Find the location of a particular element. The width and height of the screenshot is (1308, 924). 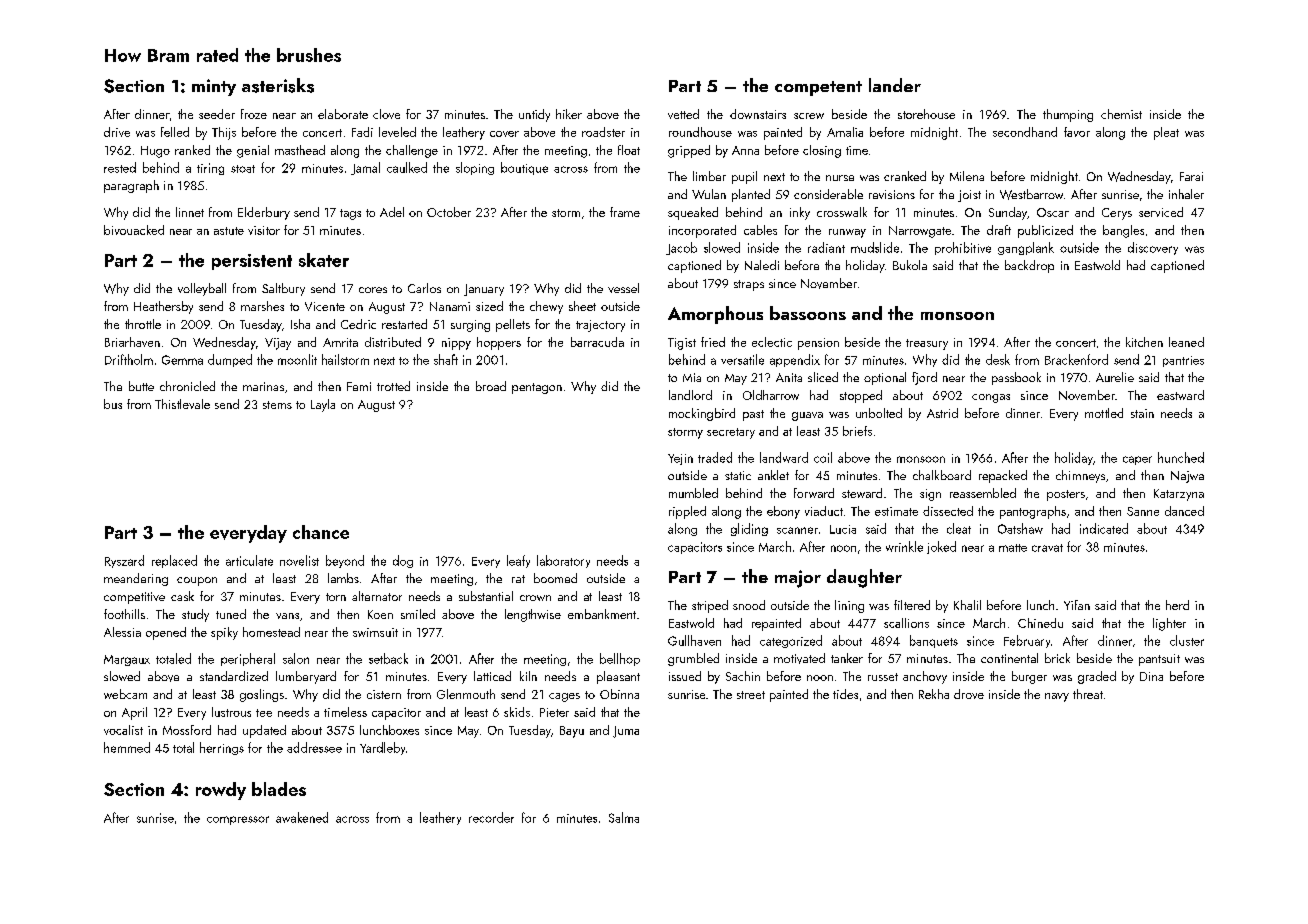

bassoons is located at coordinates (808, 313).
